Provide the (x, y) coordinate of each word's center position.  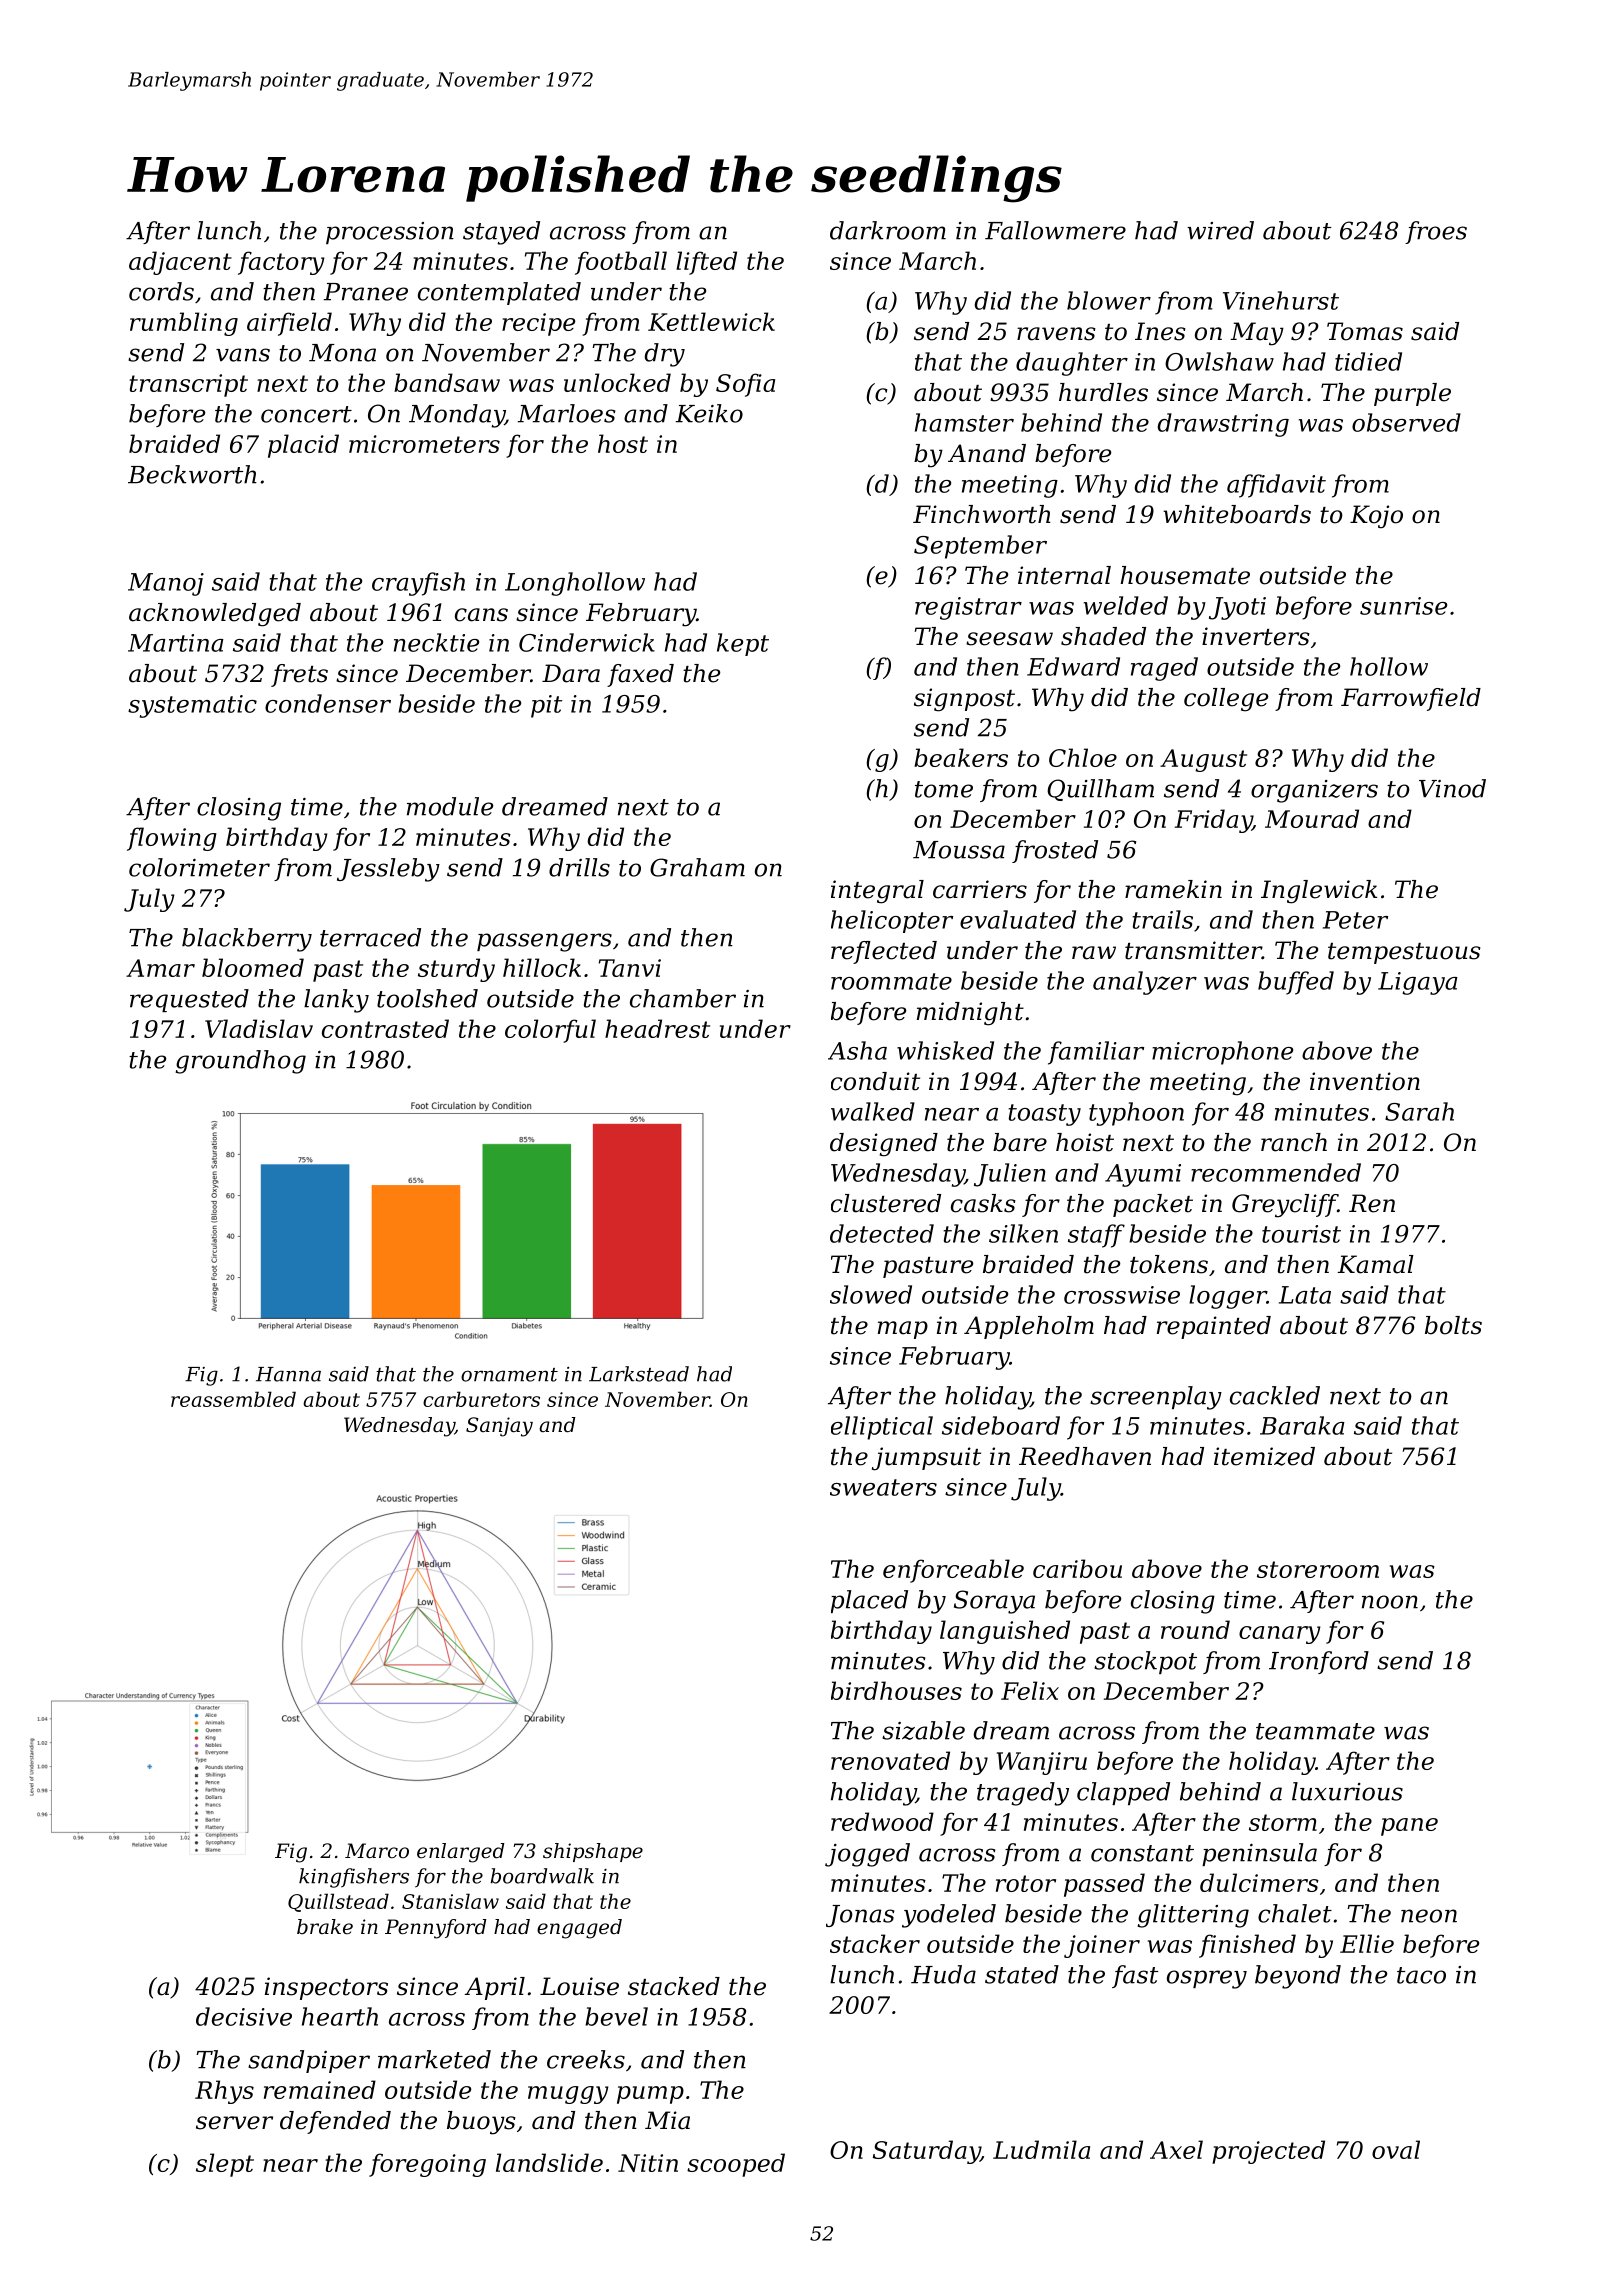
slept (225, 2165)
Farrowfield (1411, 699)
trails (1162, 919)
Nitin (648, 2163)
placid (303, 446)
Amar (160, 968)
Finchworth (982, 514)
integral (877, 892)
